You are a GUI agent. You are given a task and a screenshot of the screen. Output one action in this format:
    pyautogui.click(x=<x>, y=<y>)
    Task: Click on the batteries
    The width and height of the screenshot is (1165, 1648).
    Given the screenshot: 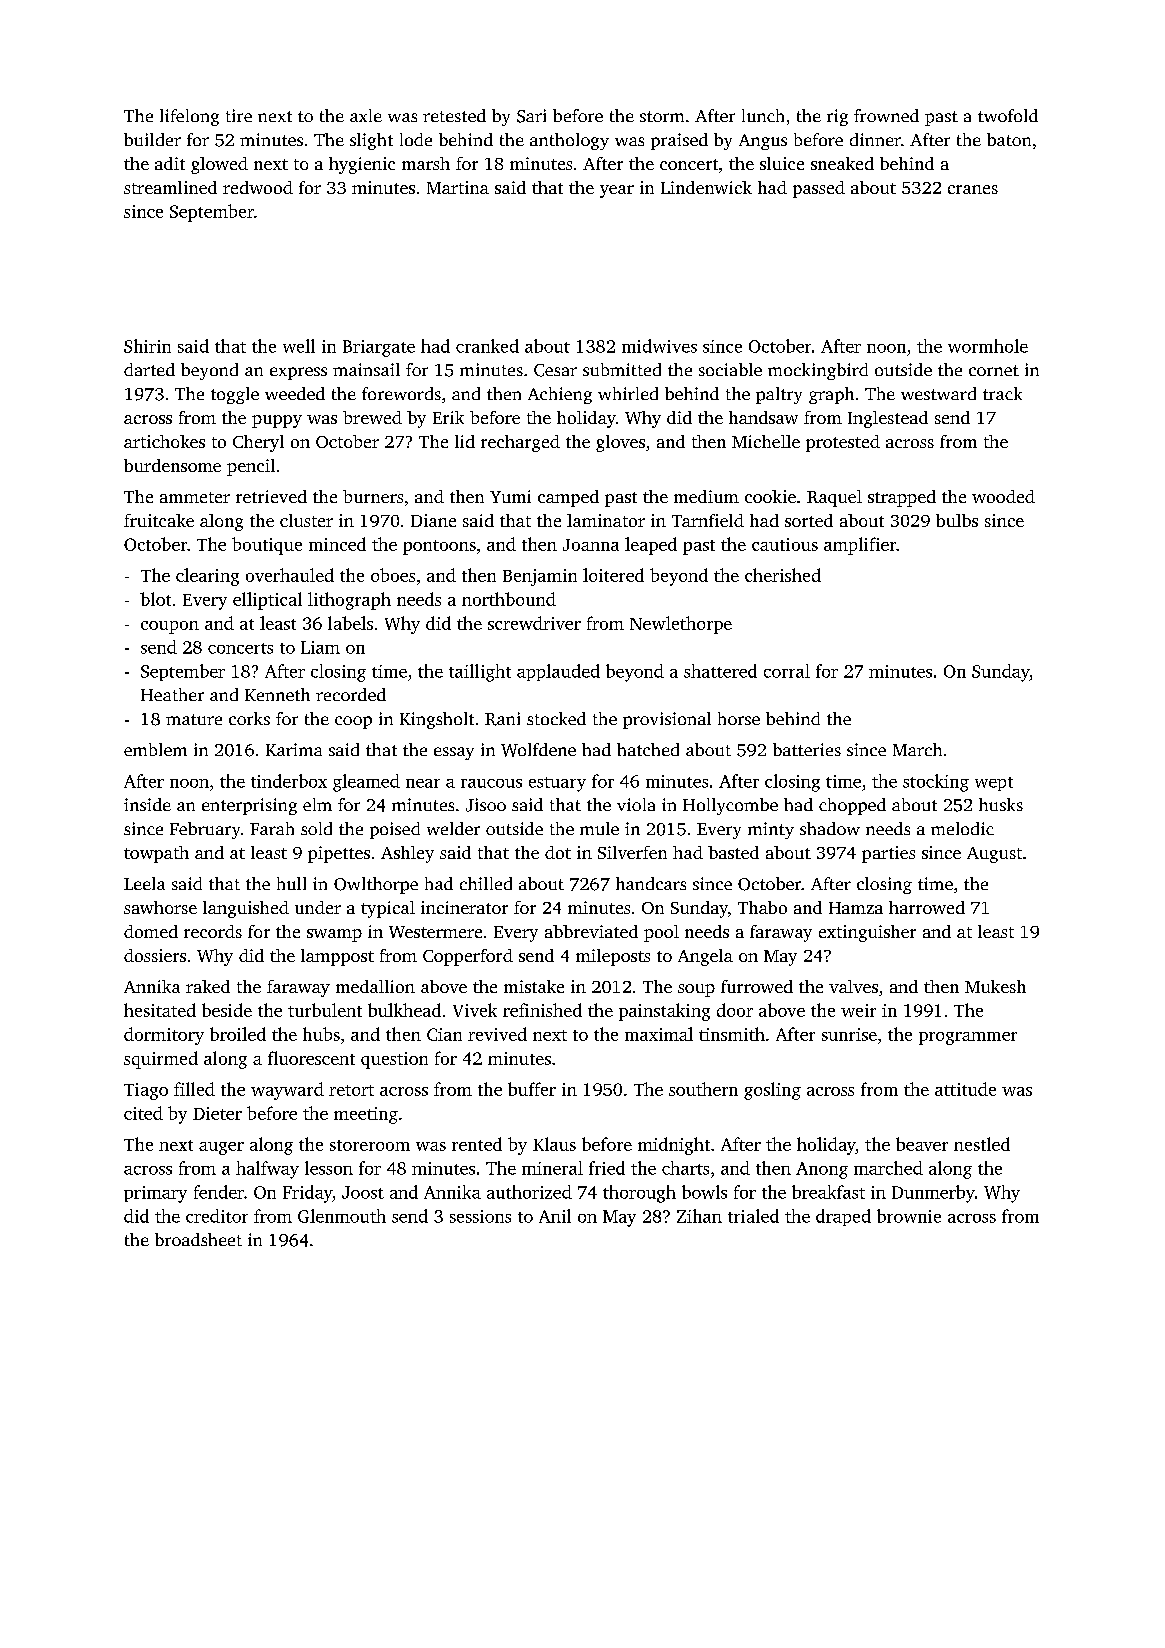 What is the action you would take?
    pyautogui.click(x=807, y=749)
